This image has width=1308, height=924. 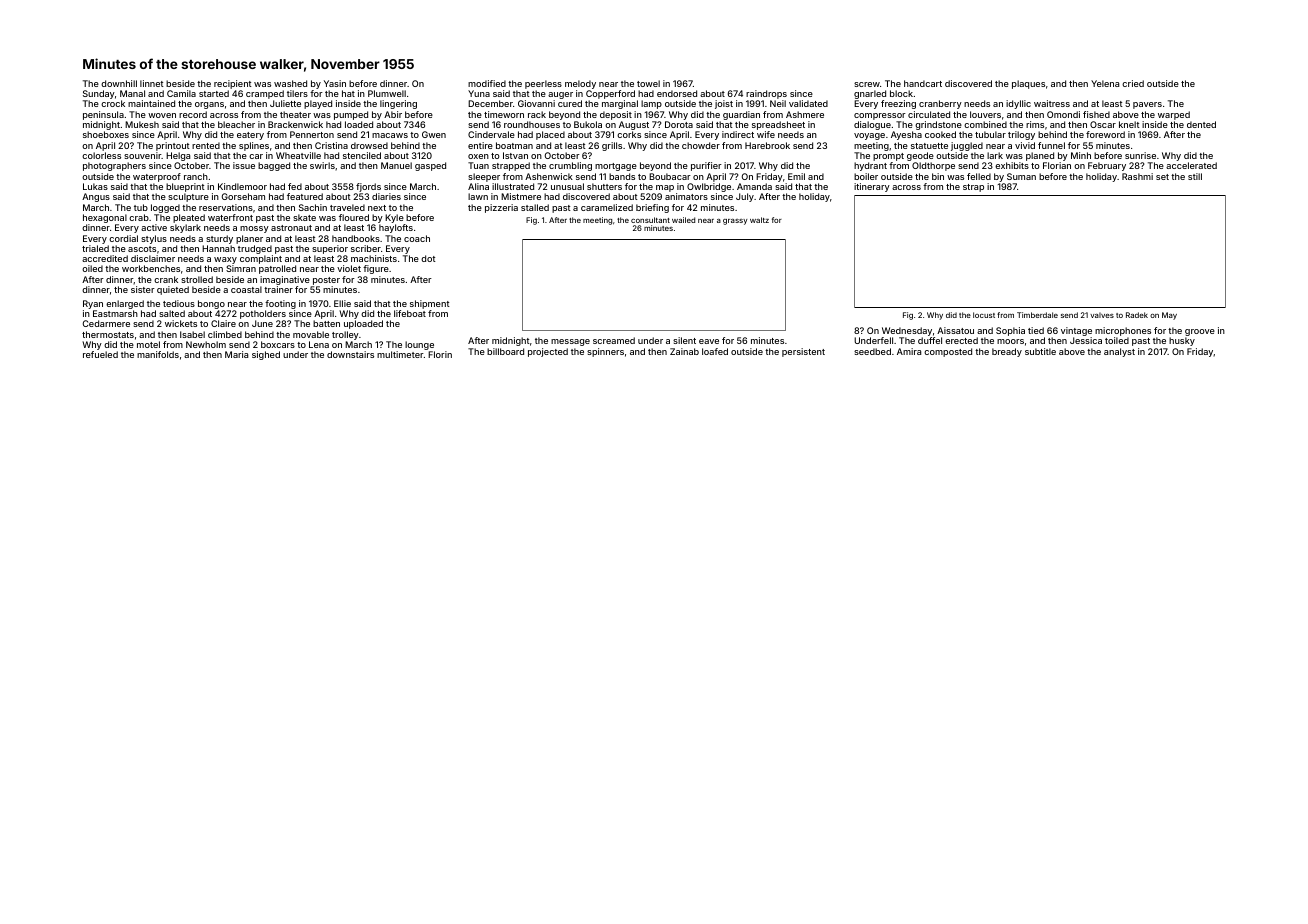 What do you see at coordinates (778, 103) in the image?
I see `Neil` at bounding box center [778, 103].
